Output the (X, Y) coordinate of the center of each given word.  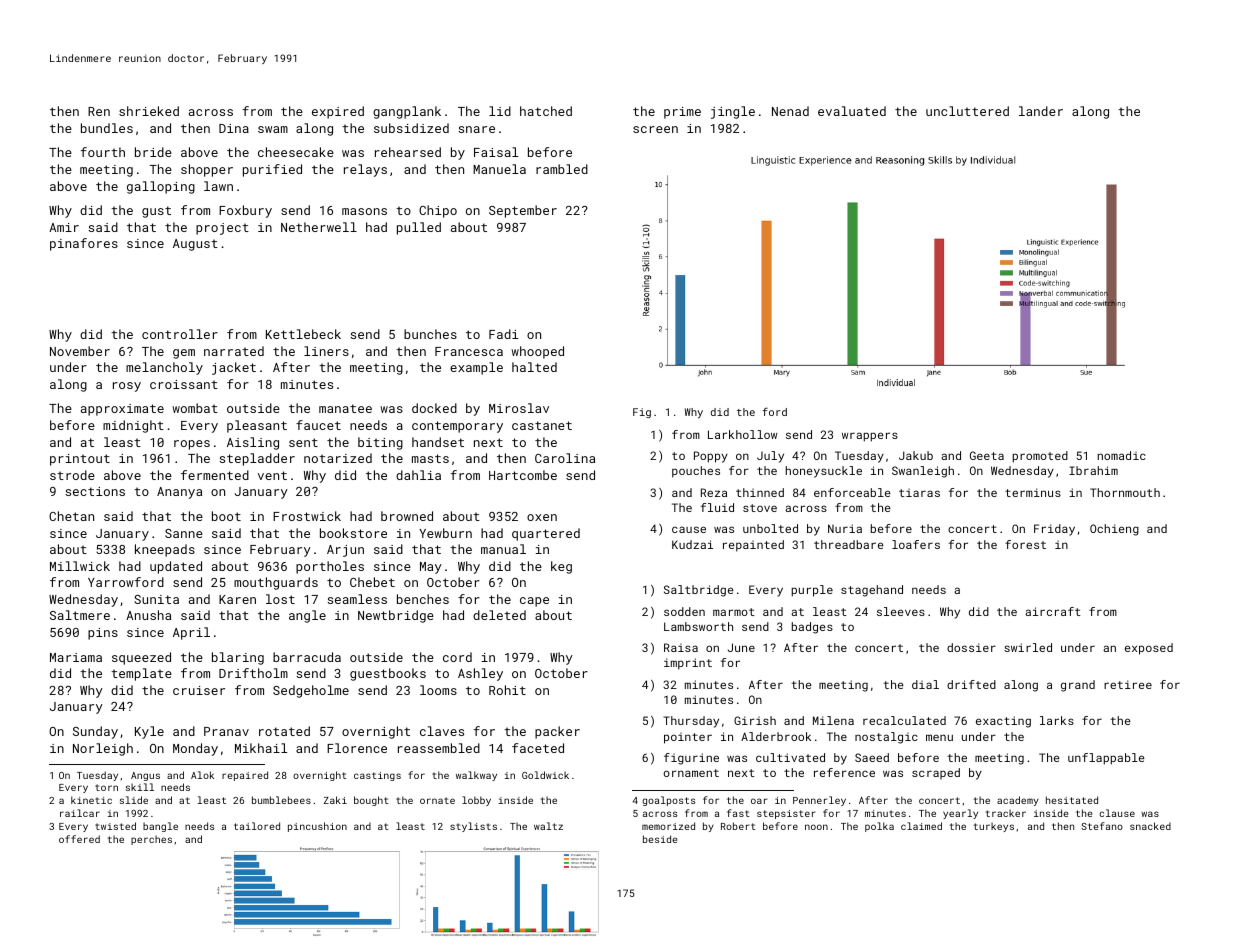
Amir (64, 227)
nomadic (1122, 455)
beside (660, 839)
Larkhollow (742, 434)
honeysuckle (824, 472)
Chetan (71, 516)
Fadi (503, 334)
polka (879, 827)
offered (79, 839)
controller (180, 334)
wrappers (870, 437)
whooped (537, 352)
